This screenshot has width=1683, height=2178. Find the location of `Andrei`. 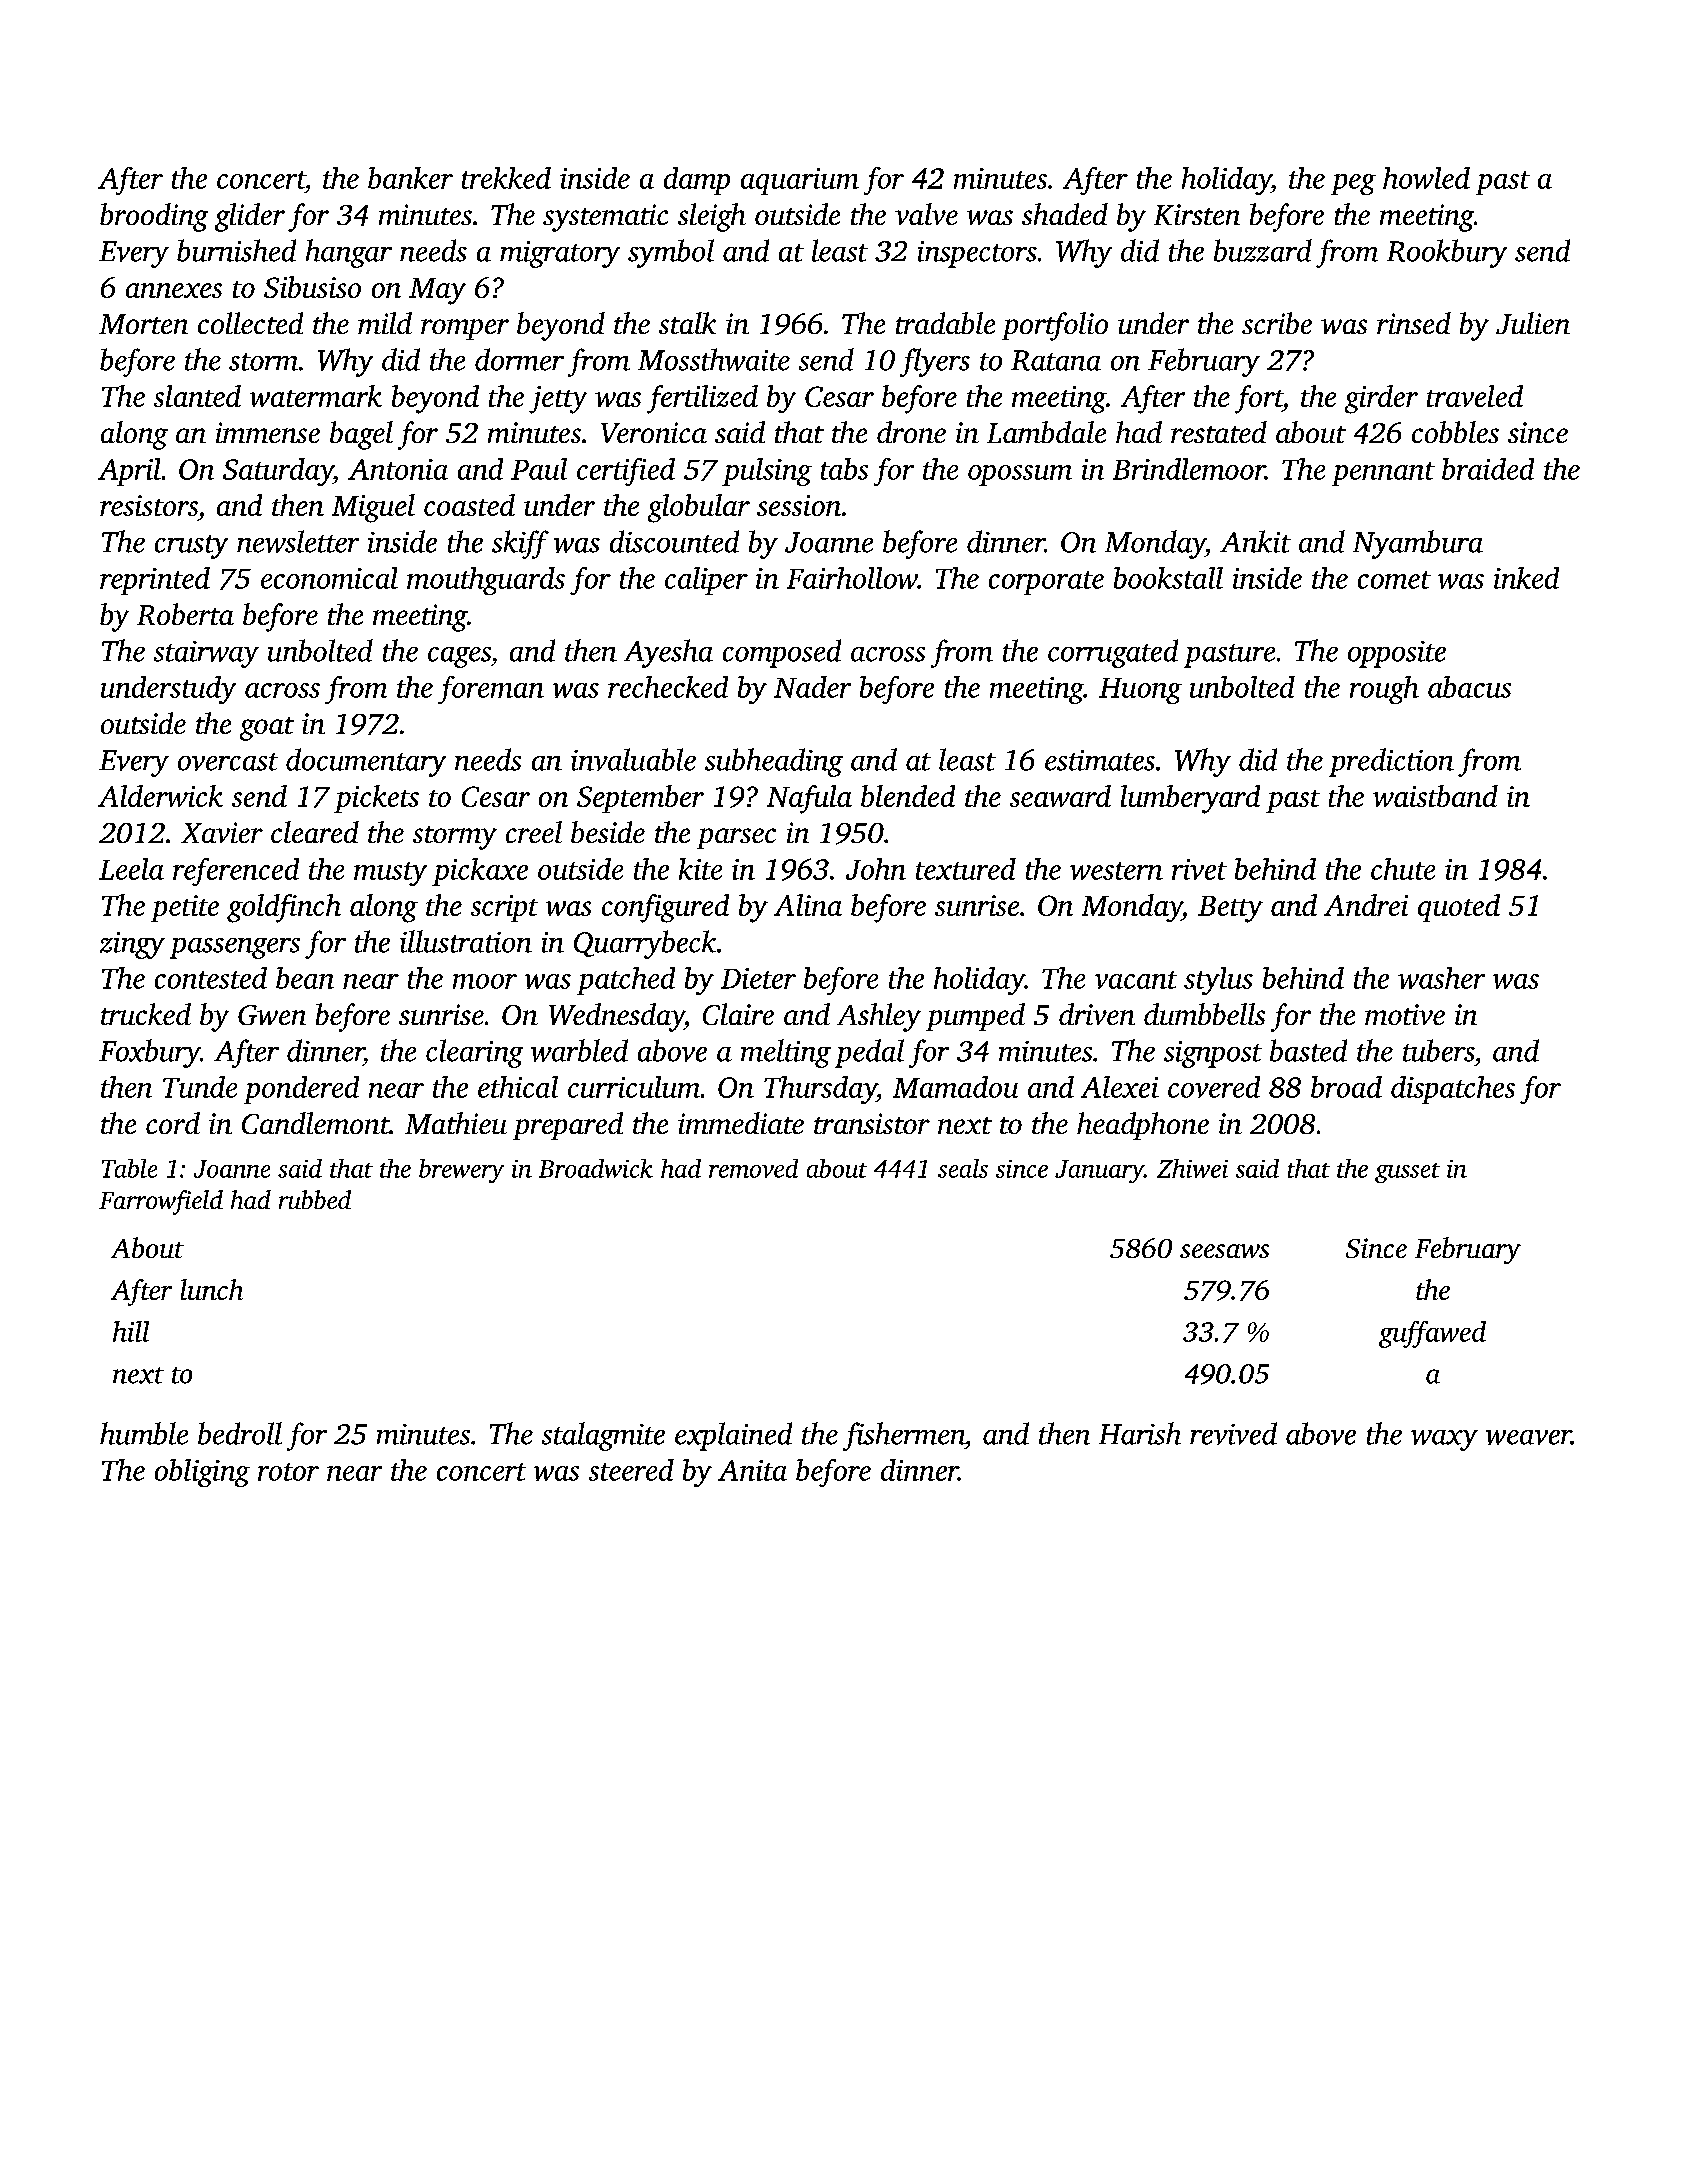

Andrei is located at coordinates (1366, 905).
